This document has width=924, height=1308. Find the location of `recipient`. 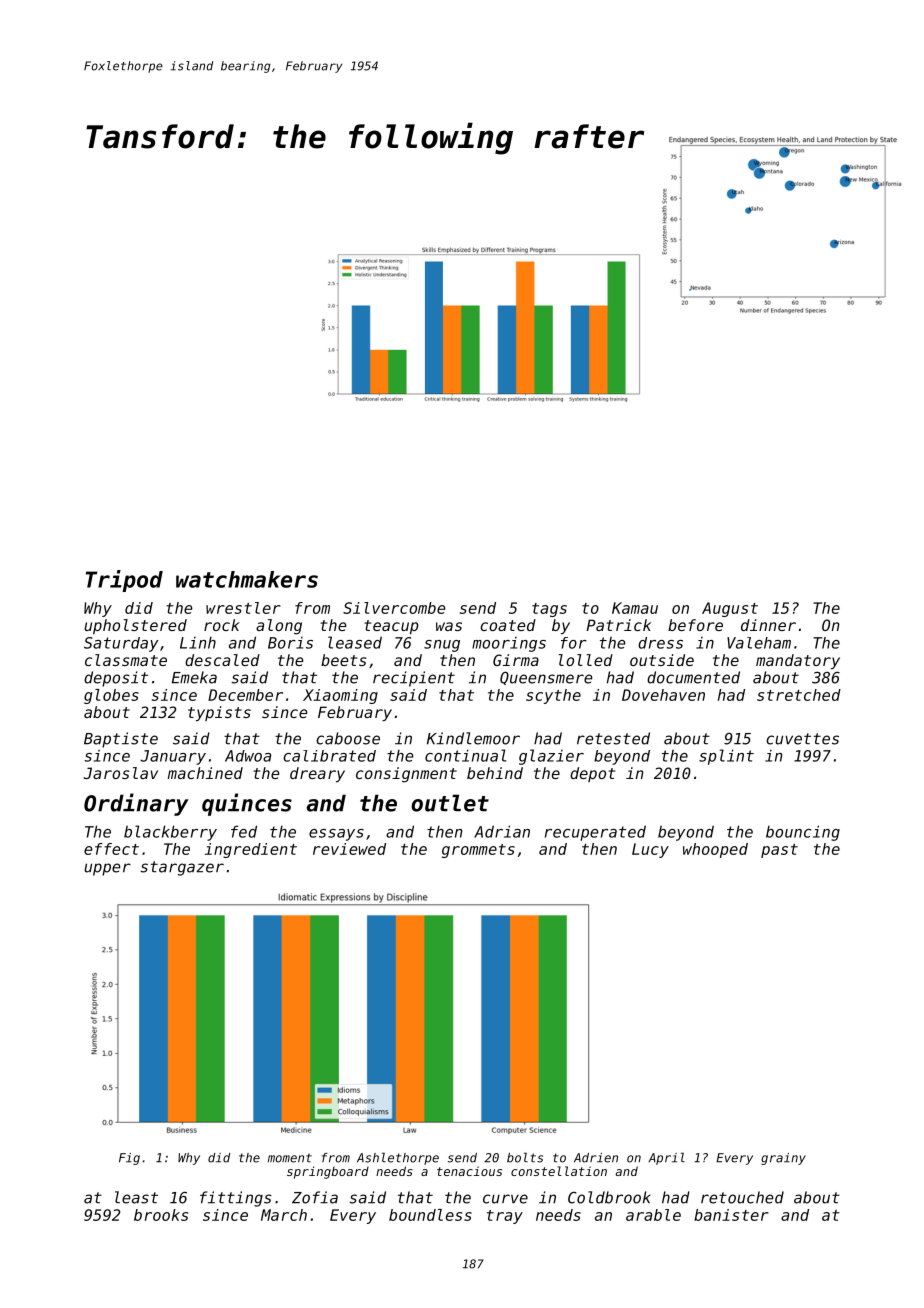

recipient is located at coordinates (414, 679).
